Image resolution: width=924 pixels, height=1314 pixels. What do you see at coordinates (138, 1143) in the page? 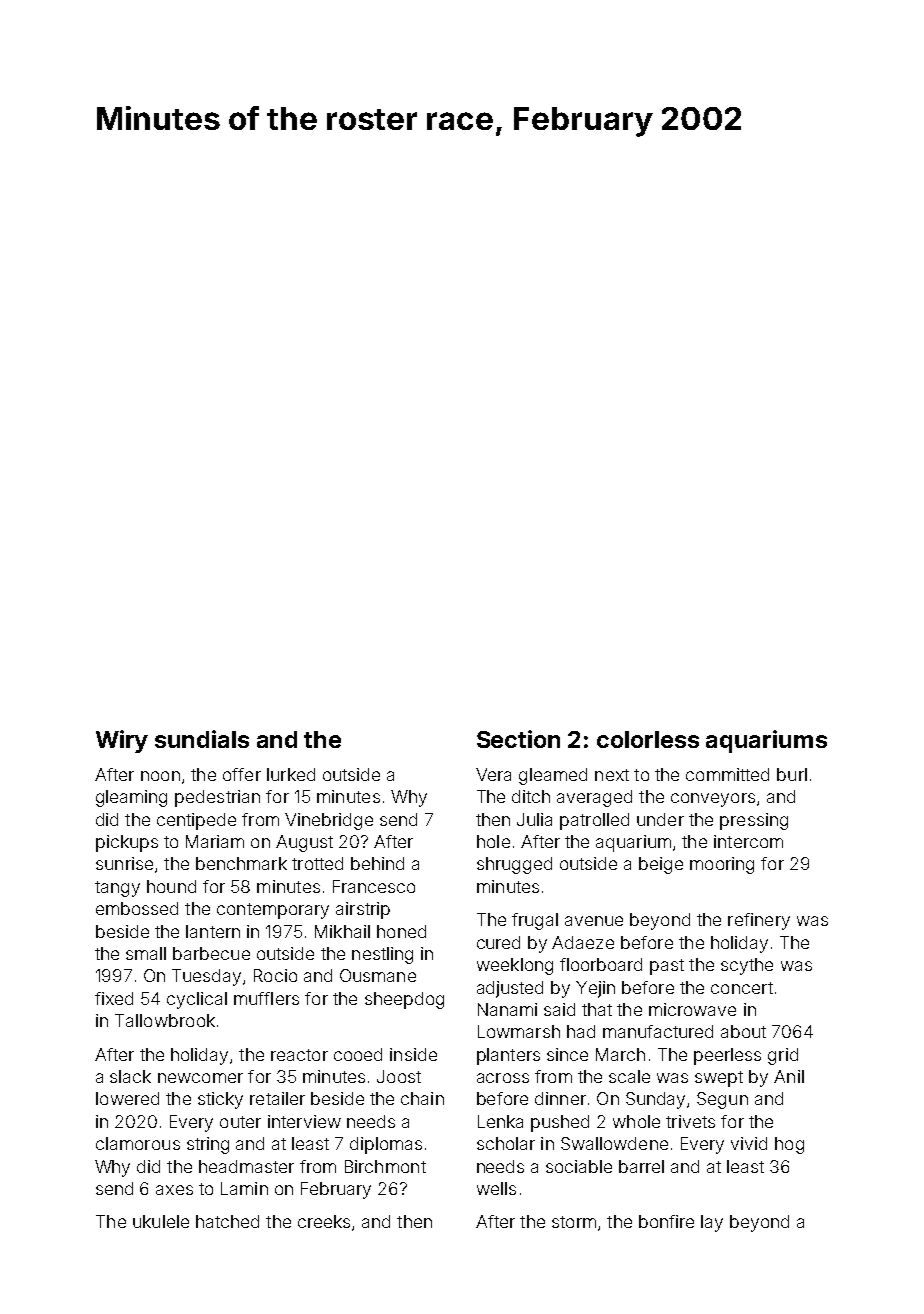
I see `clamorous` at bounding box center [138, 1143].
